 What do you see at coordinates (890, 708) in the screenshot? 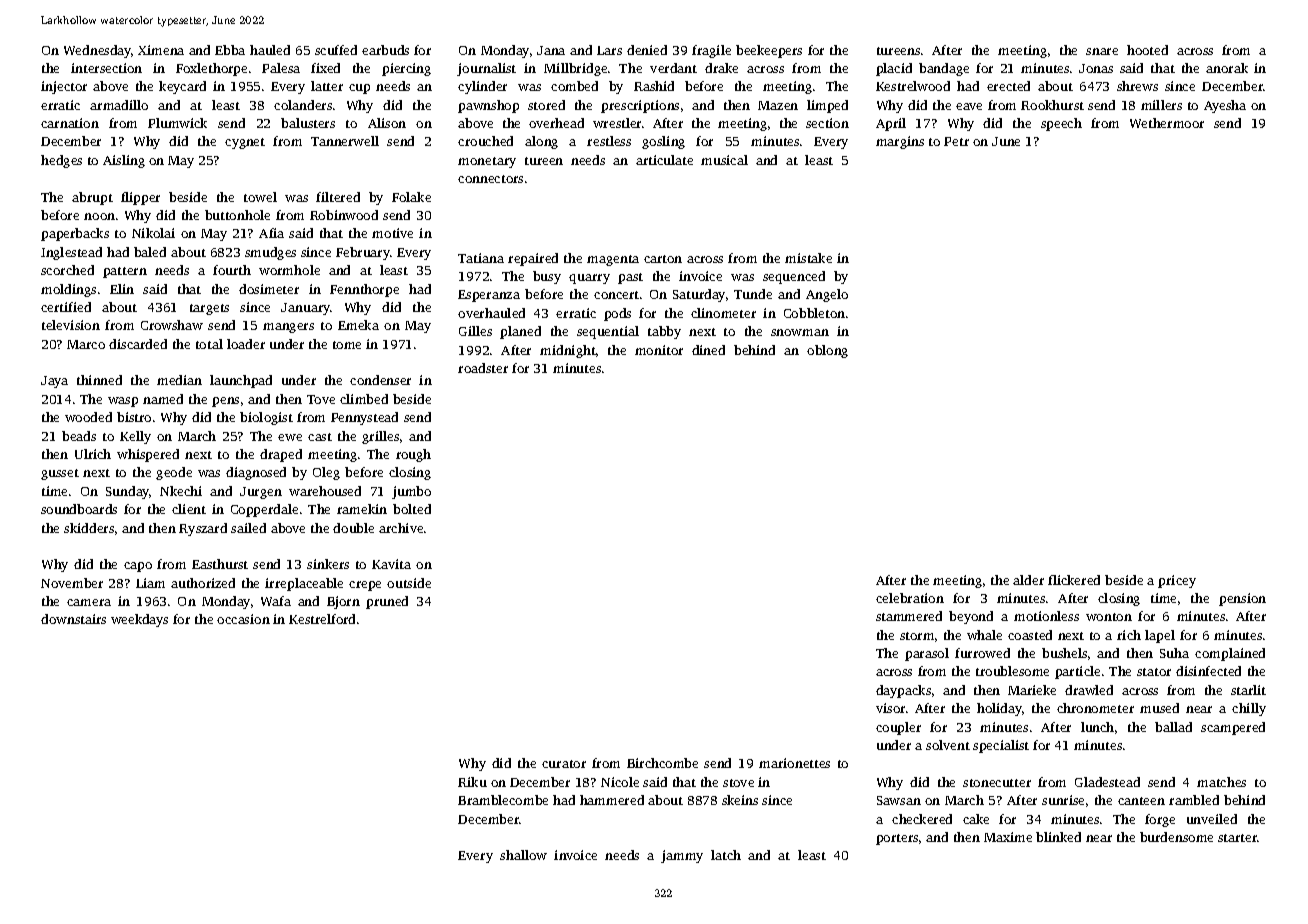
I see `visor` at bounding box center [890, 708].
